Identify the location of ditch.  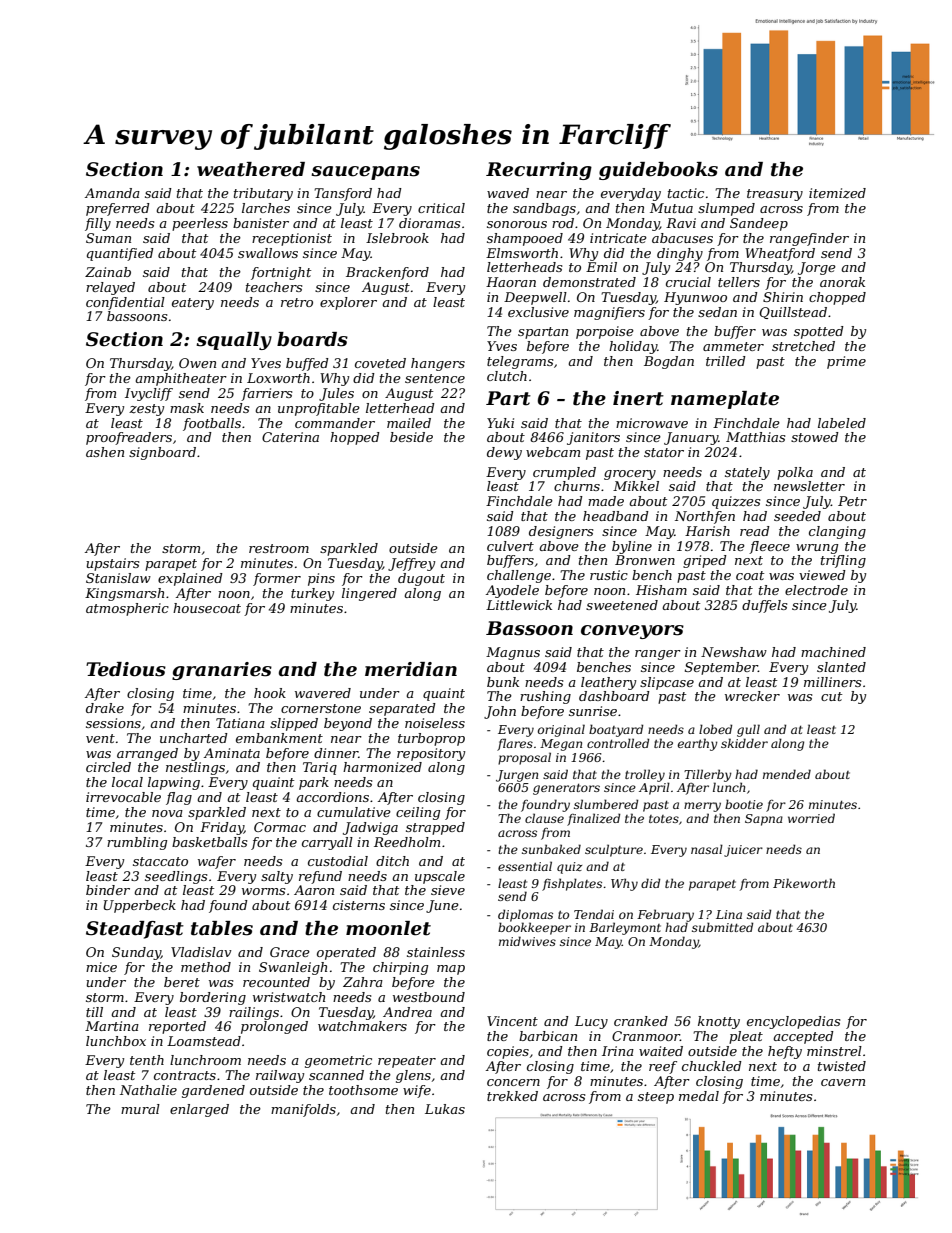
(392, 861).
